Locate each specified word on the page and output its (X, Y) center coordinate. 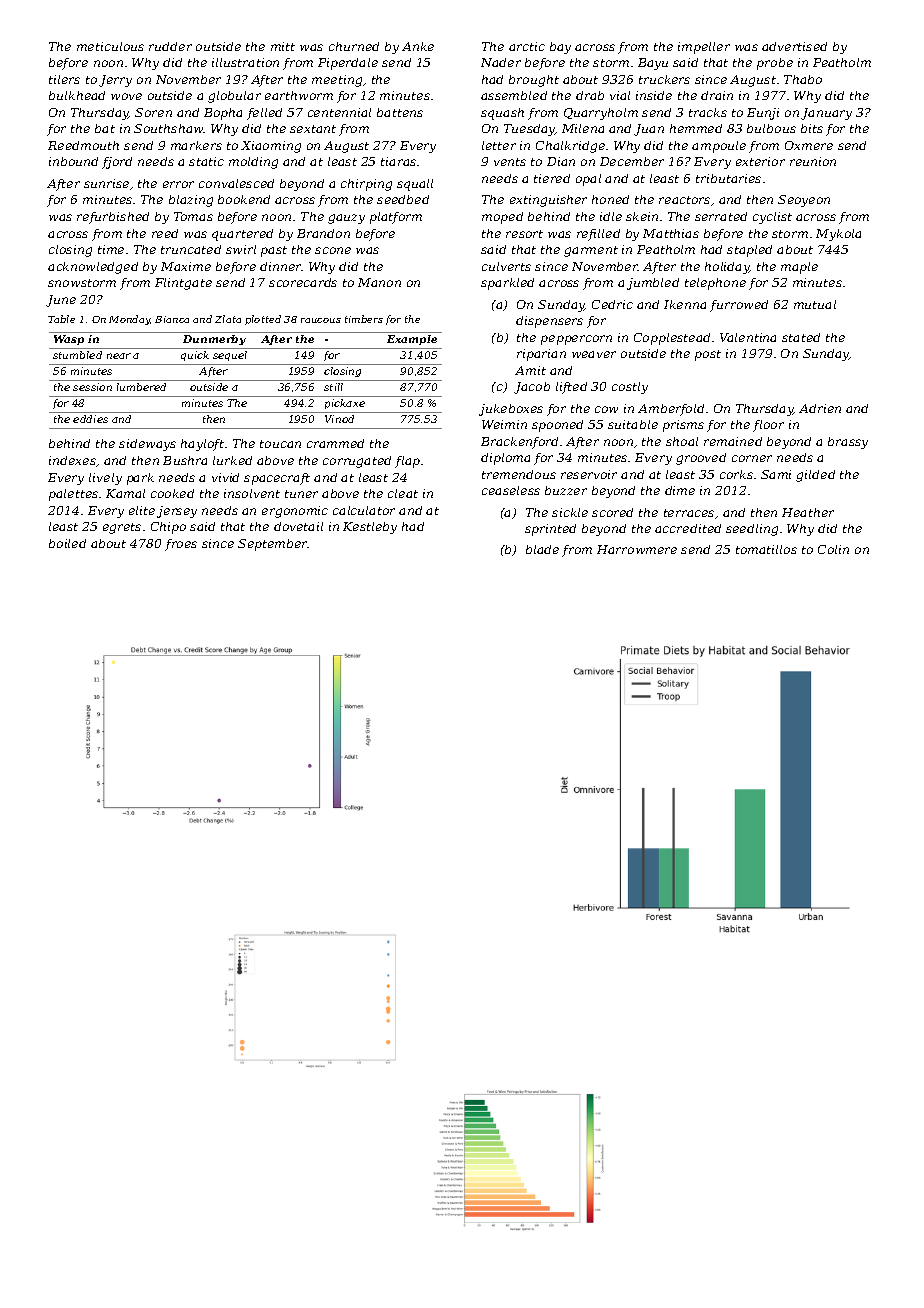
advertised (794, 46)
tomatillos (766, 549)
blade (542, 549)
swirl (241, 249)
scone (333, 250)
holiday (727, 268)
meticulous (110, 46)
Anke (418, 46)
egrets (122, 528)
